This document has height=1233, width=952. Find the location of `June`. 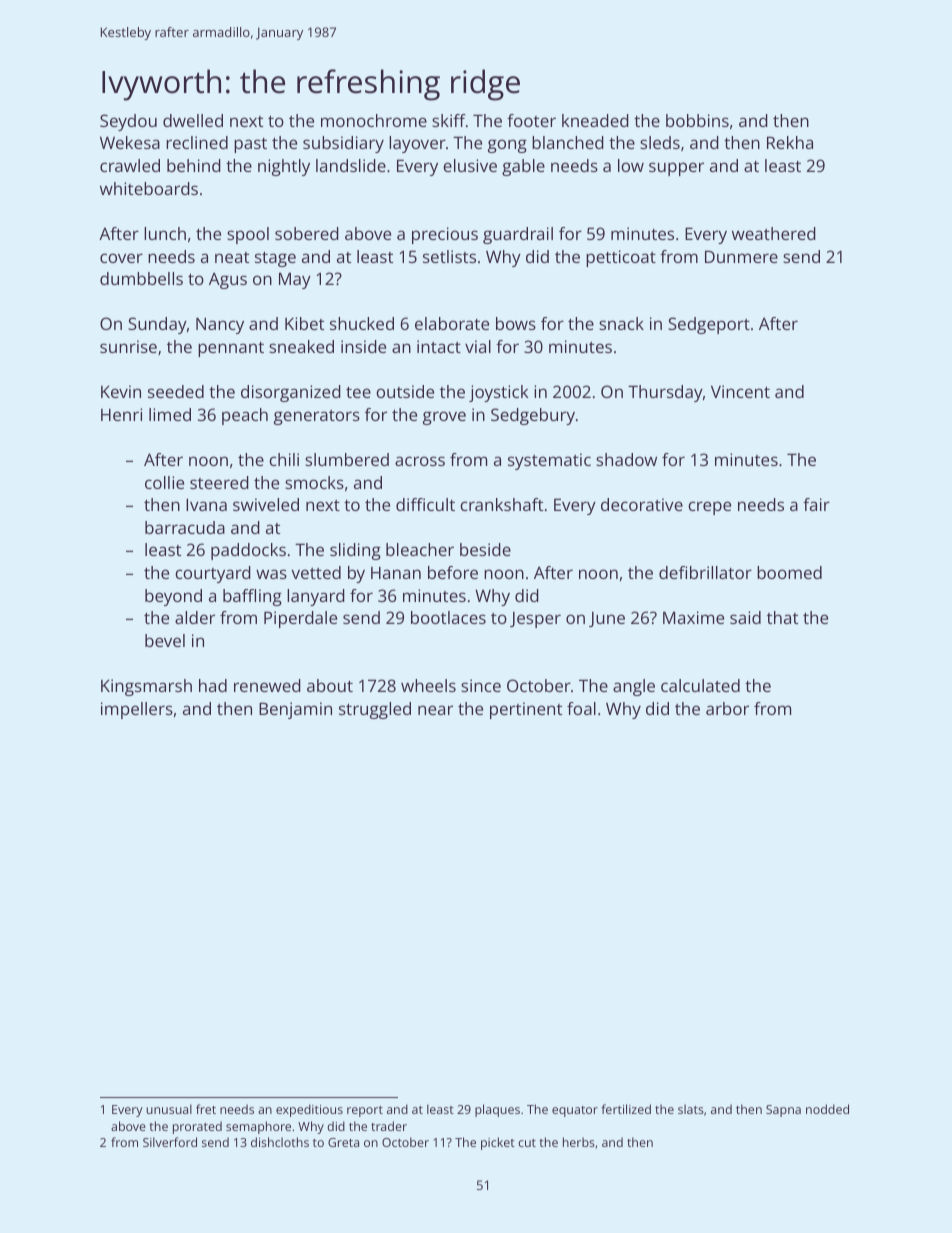

June is located at coordinates (607, 619).
